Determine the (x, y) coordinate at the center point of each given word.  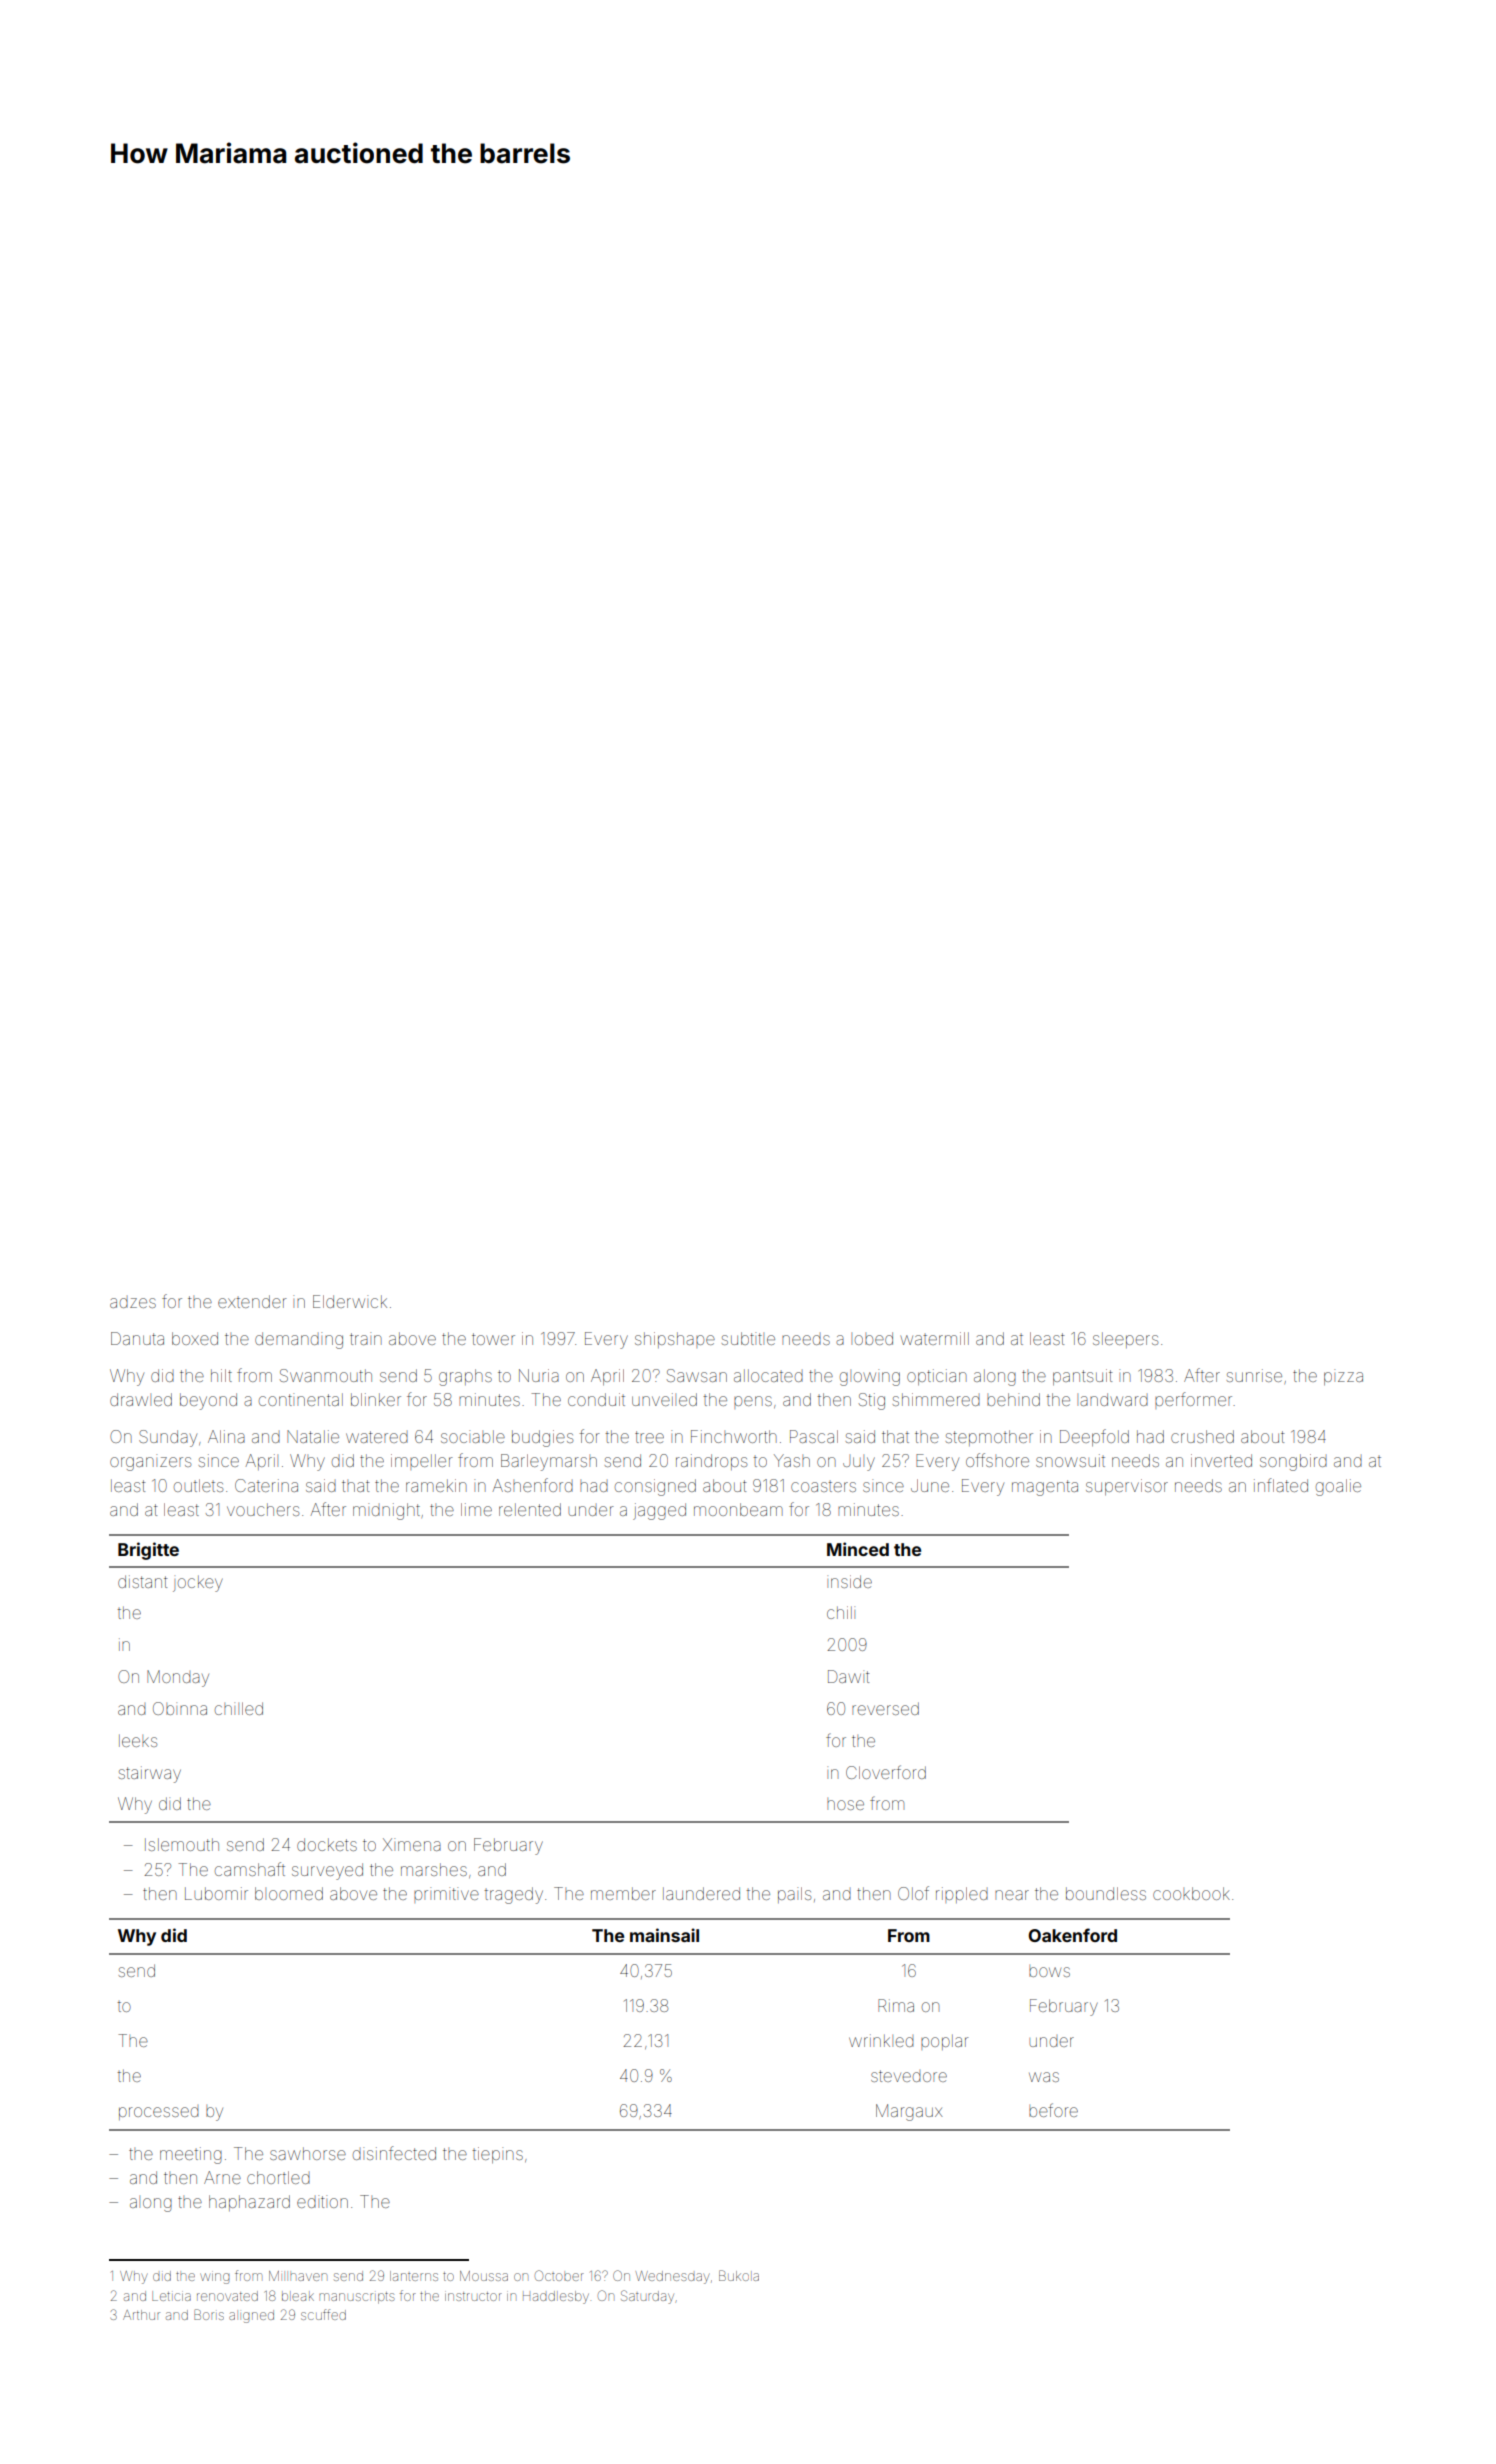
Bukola (739, 2275)
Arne (222, 2177)
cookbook (1191, 1893)
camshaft (250, 1869)
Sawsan (697, 1375)
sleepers (1125, 1340)
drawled (141, 1399)
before (1053, 2110)
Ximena (412, 1844)
